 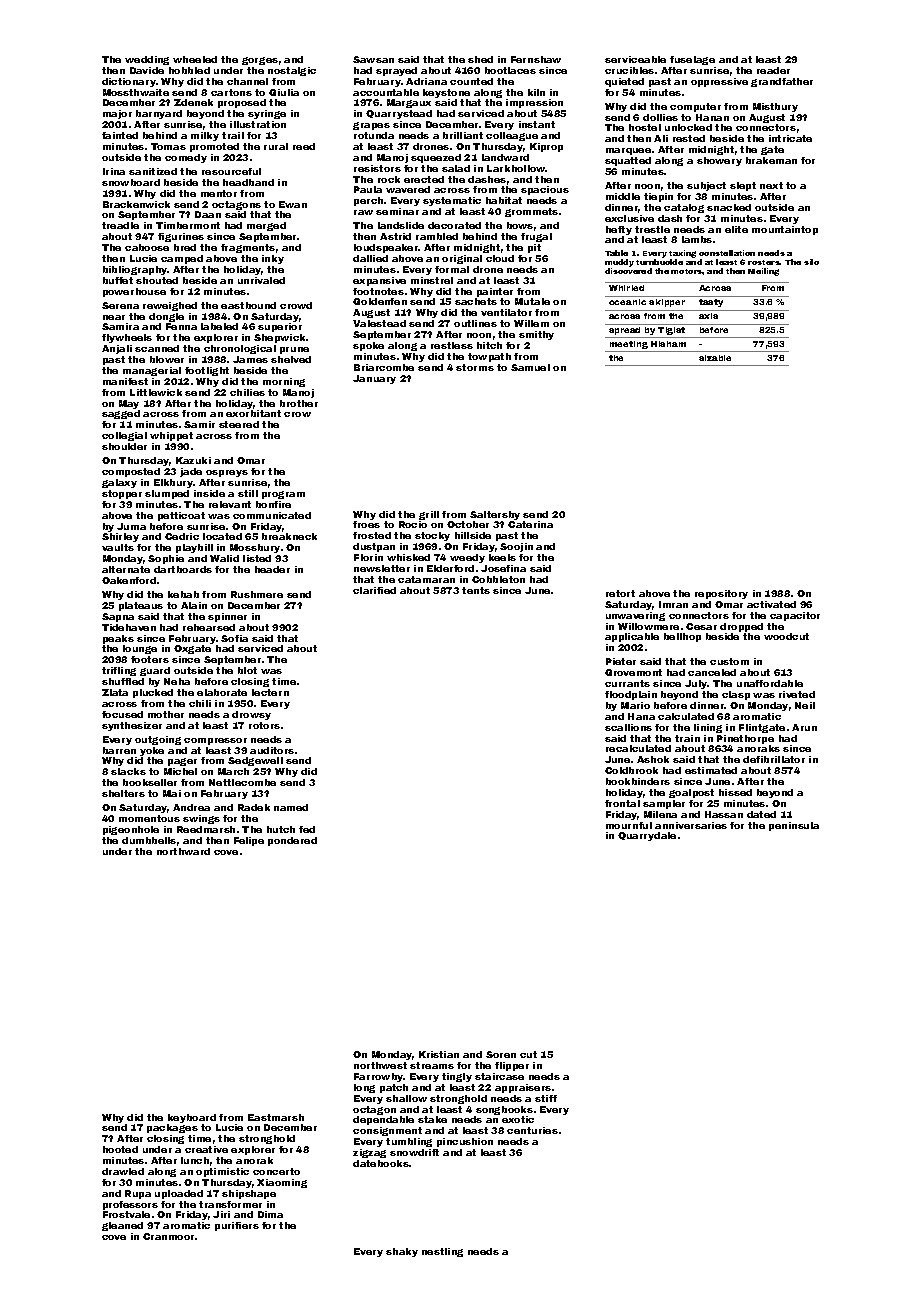 What do you see at coordinates (439, 1054) in the screenshot?
I see `Kristian` at bounding box center [439, 1054].
